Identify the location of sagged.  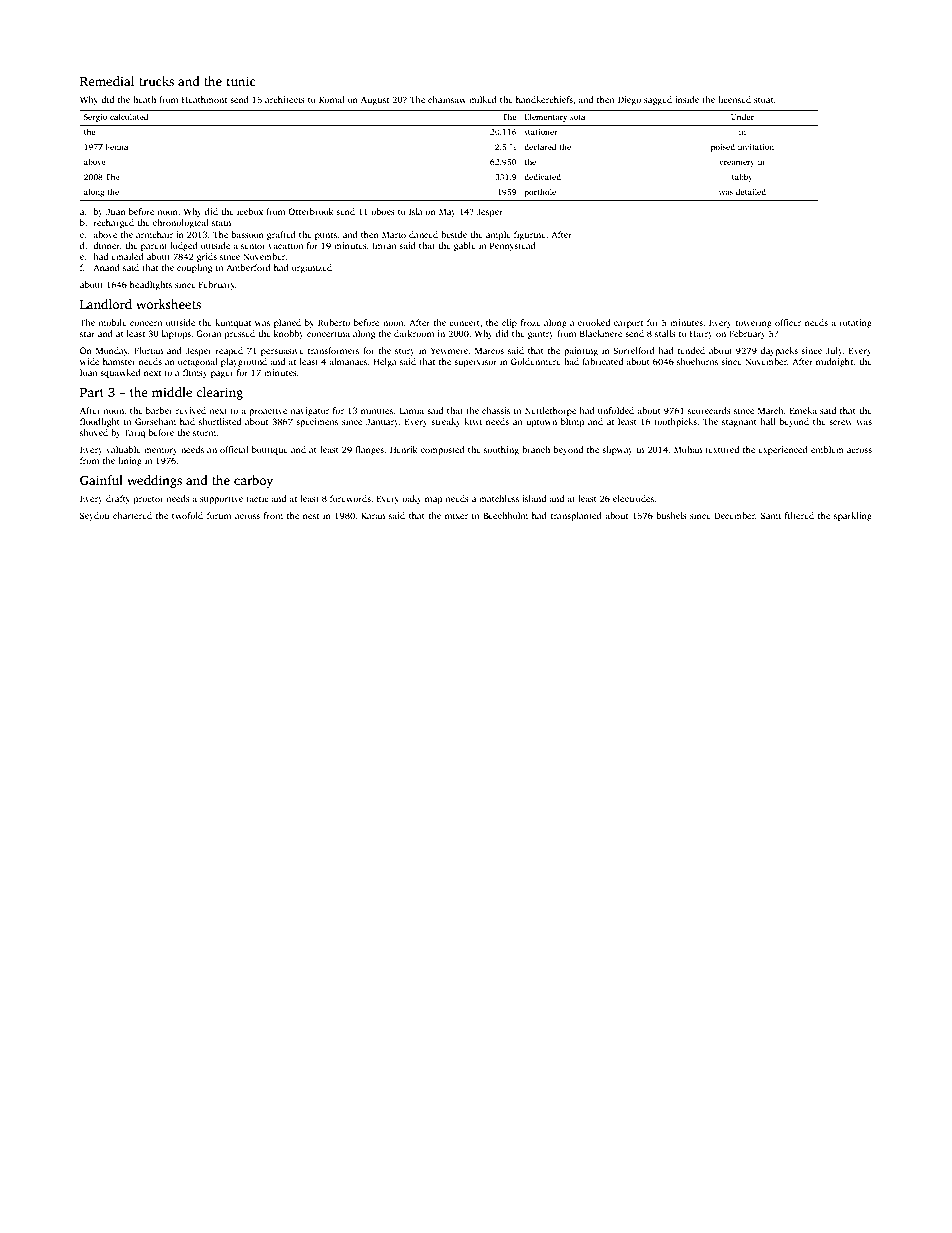
(658, 100).
